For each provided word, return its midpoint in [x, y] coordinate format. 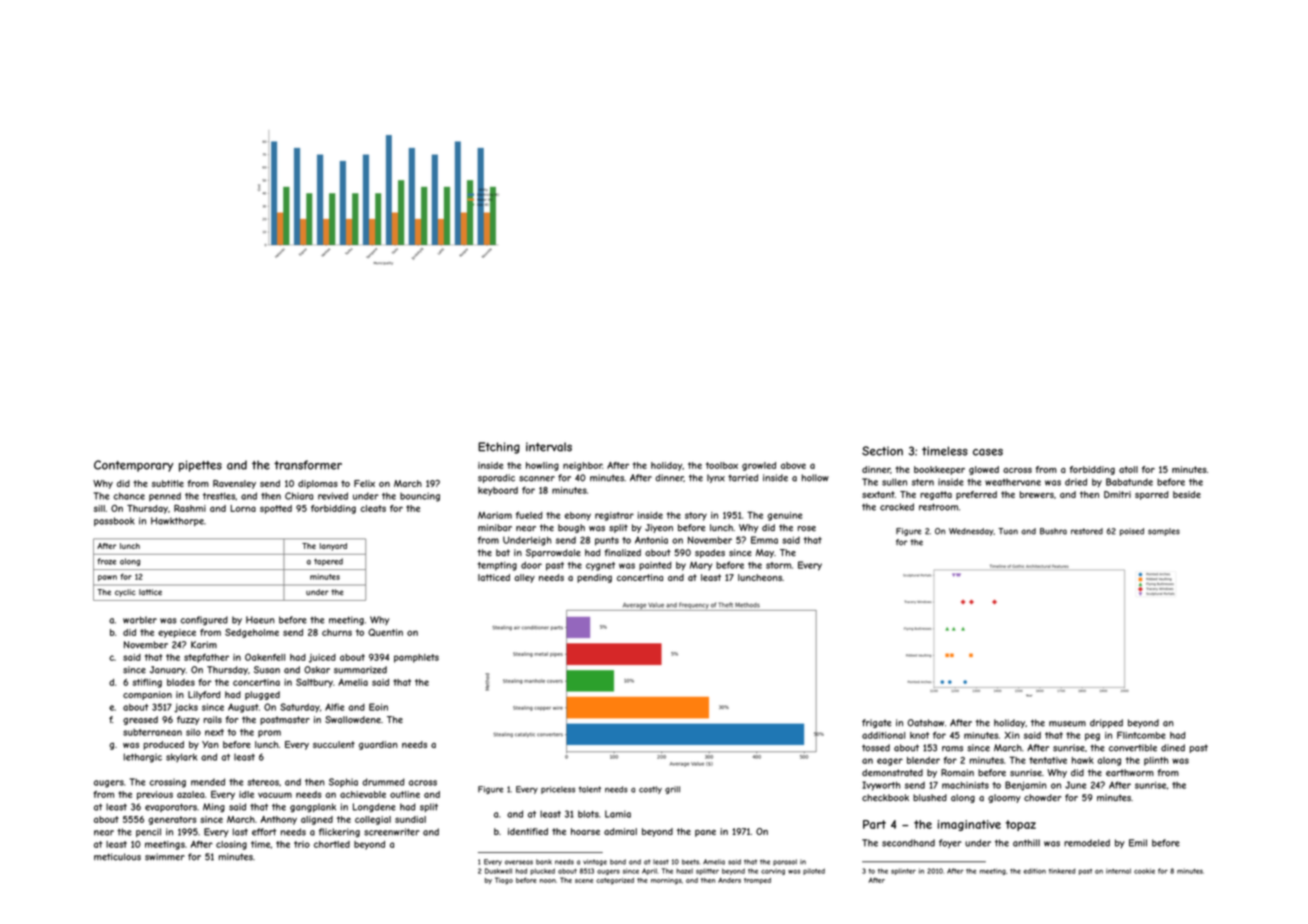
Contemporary [133, 466]
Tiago [504, 881]
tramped [757, 881]
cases [988, 452]
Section [882, 451]
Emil [1138, 843]
